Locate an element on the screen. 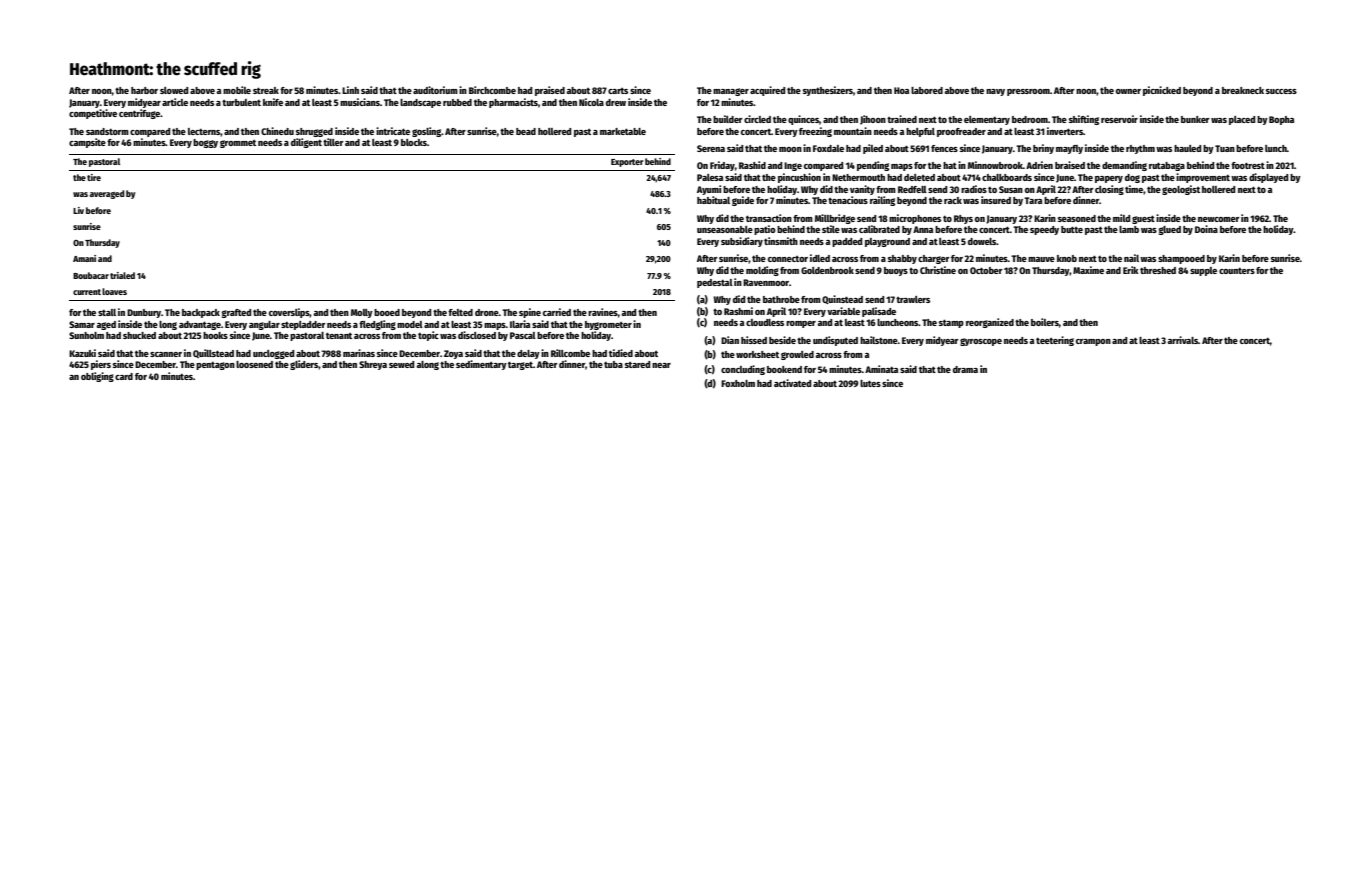 The height and width of the screenshot is (887, 1372). auditorium is located at coordinates (435, 90).
